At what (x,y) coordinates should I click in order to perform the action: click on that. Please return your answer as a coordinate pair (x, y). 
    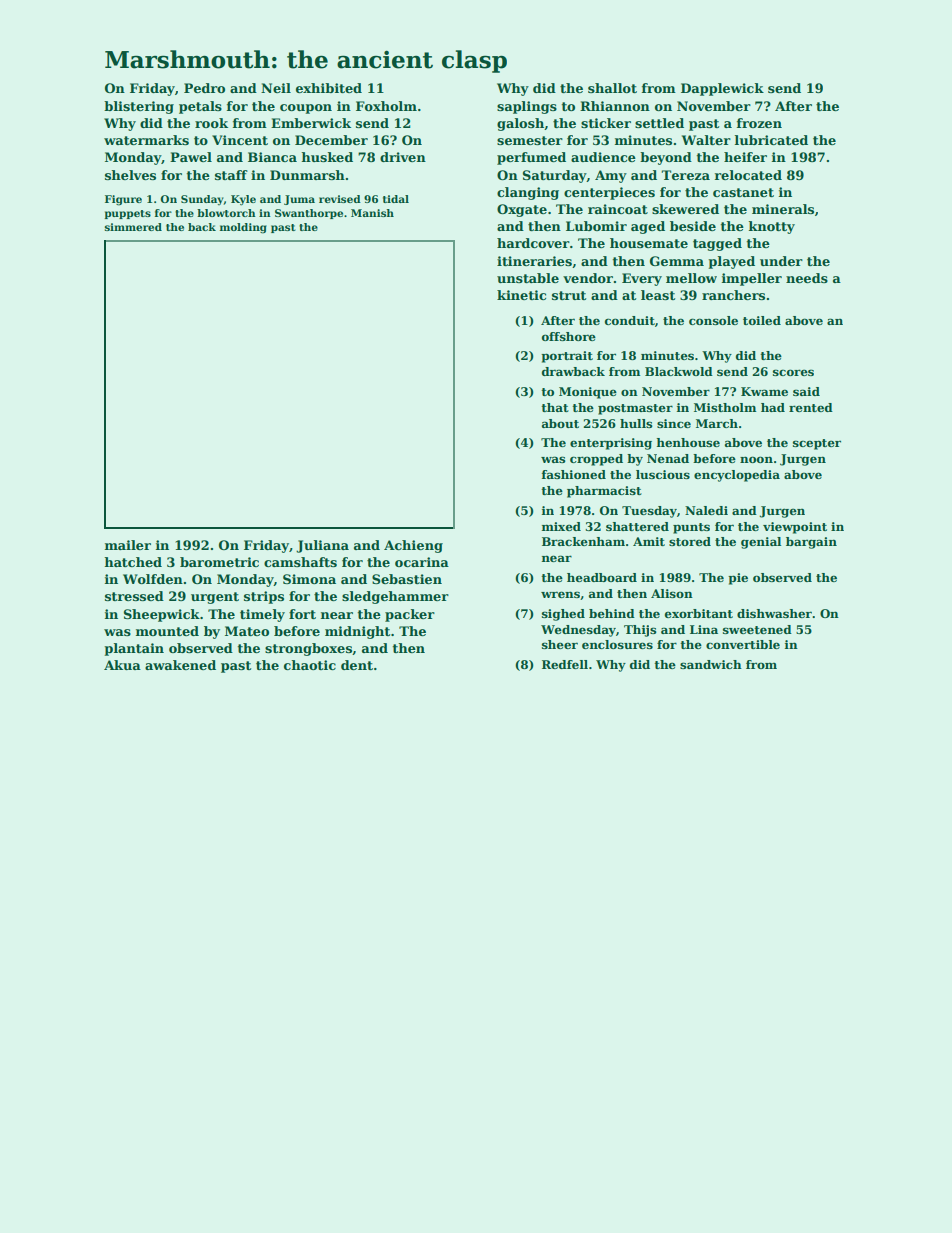
    Looking at the image, I should click on (555, 407).
